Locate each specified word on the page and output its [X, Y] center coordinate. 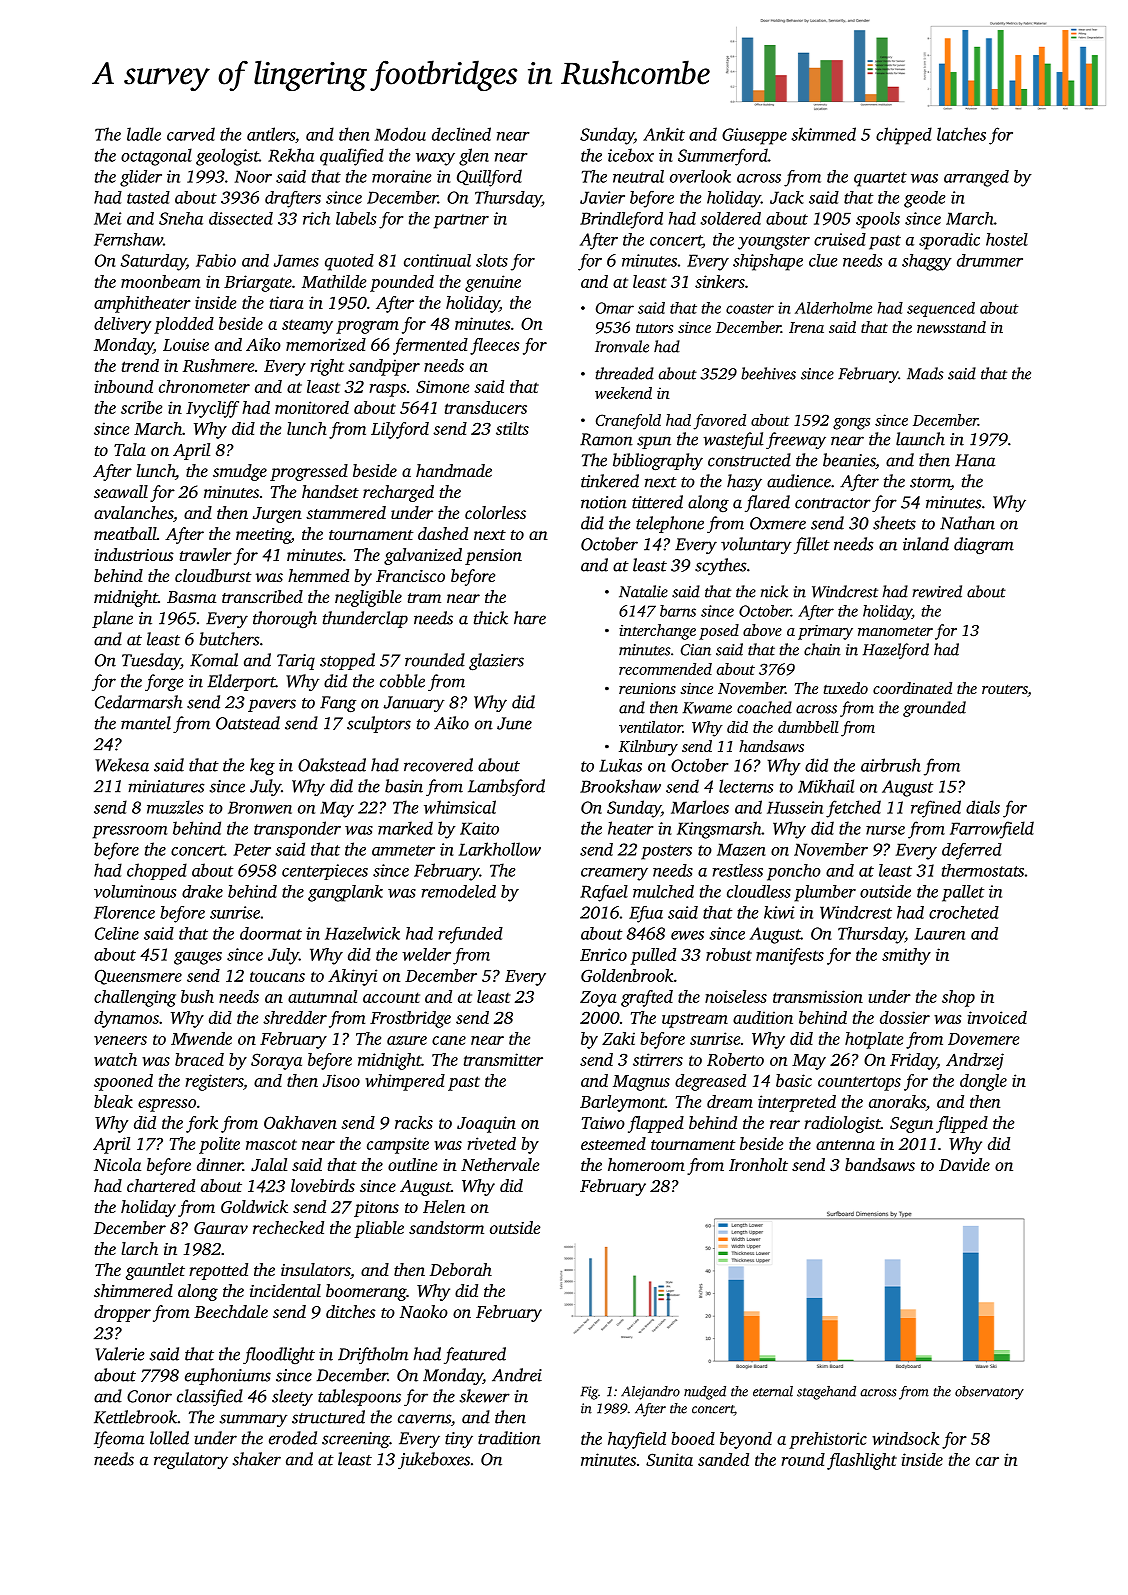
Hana [975, 460]
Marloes [700, 807]
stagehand [826, 1393]
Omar [615, 308]
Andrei [517, 1375]
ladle [144, 134]
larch [139, 1248]
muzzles [175, 807]
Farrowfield [992, 830]
